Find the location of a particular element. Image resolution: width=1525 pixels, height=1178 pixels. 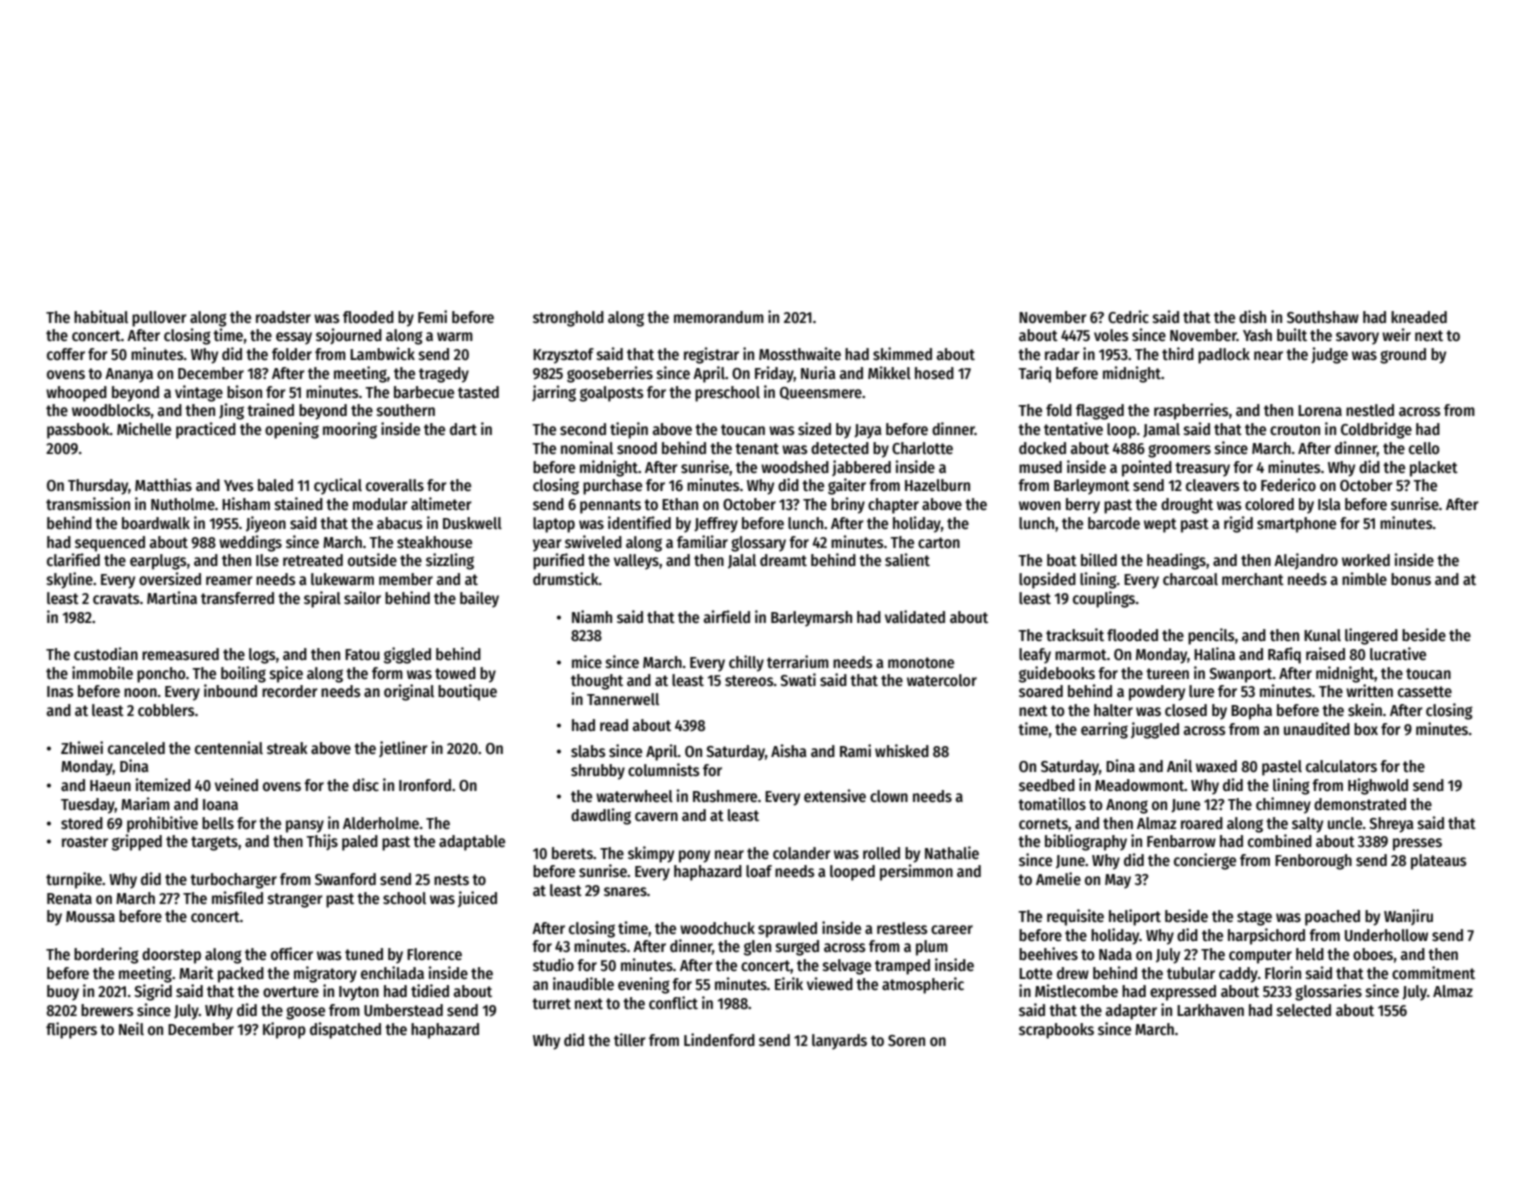

officer is located at coordinates (292, 953).
